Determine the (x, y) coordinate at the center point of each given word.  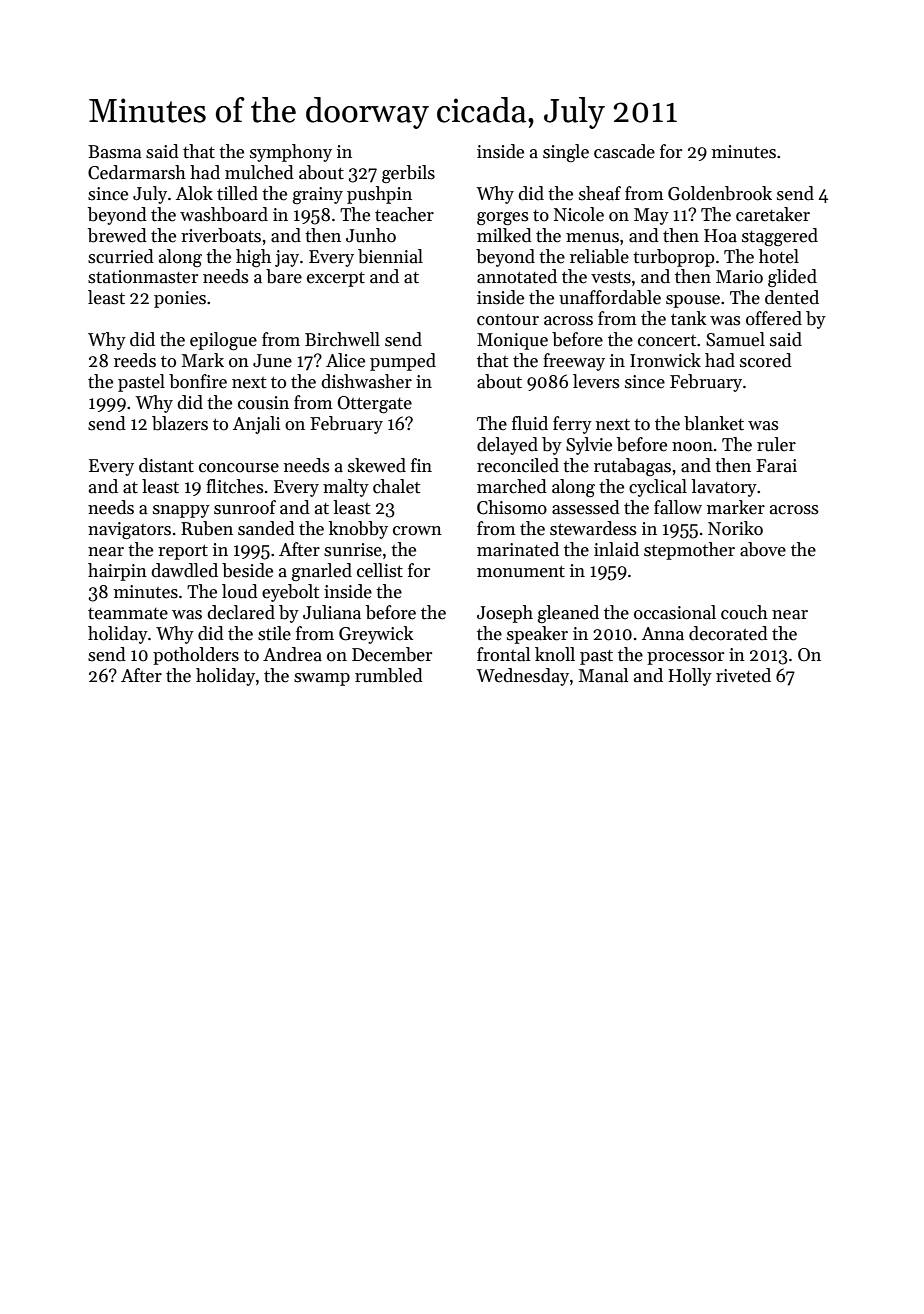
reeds (135, 360)
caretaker (773, 214)
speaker (537, 635)
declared (241, 612)
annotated (517, 276)
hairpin (117, 572)
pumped (403, 362)
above (763, 549)
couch (744, 612)
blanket (714, 423)
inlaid (616, 549)
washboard (224, 214)
